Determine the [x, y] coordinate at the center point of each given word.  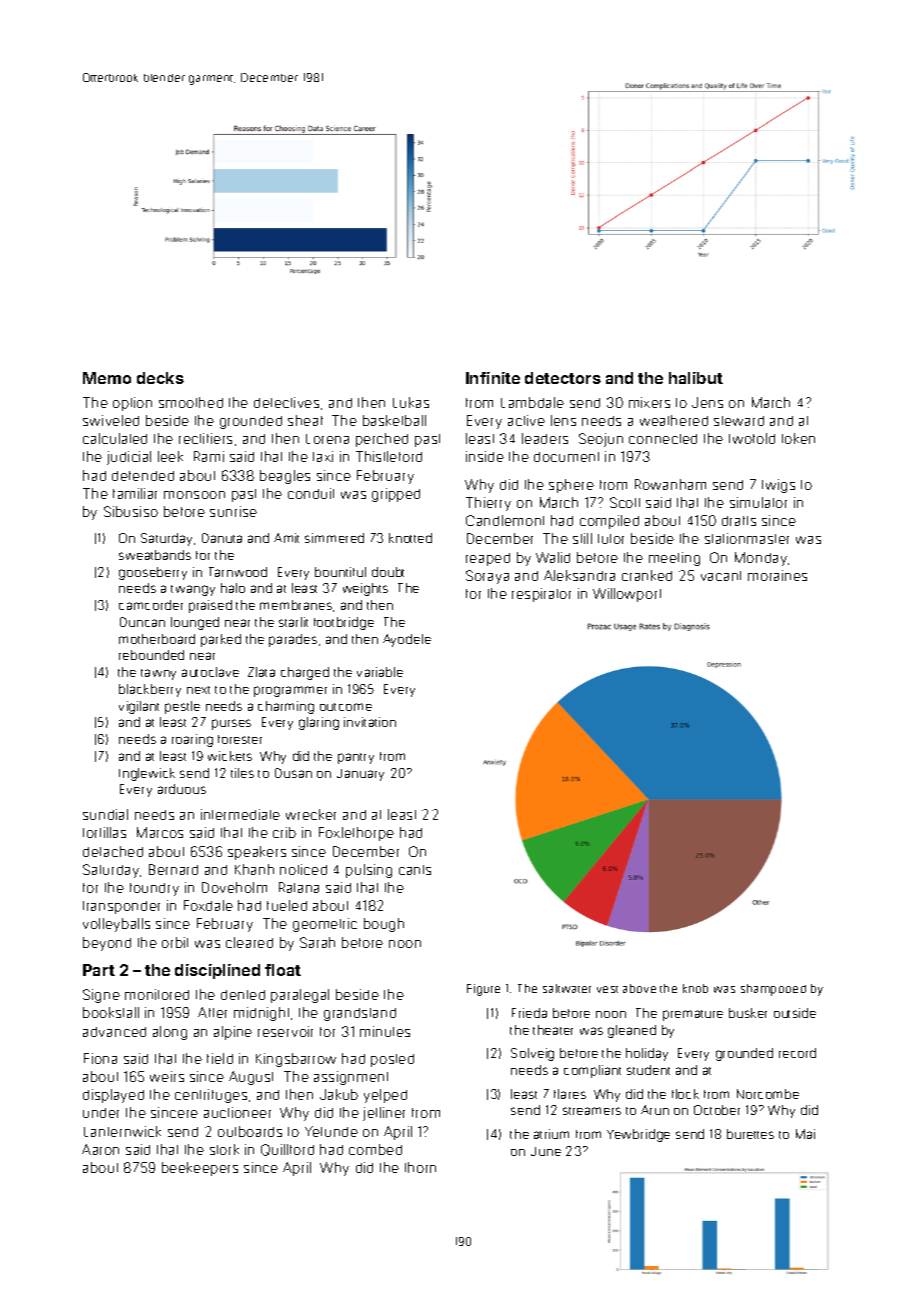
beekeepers [200, 1169]
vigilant [139, 707]
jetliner [384, 1114]
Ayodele [407, 640]
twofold [752, 438]
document [566, 457]
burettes [750, 1134]
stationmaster [747, 538]
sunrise [233, 511]
